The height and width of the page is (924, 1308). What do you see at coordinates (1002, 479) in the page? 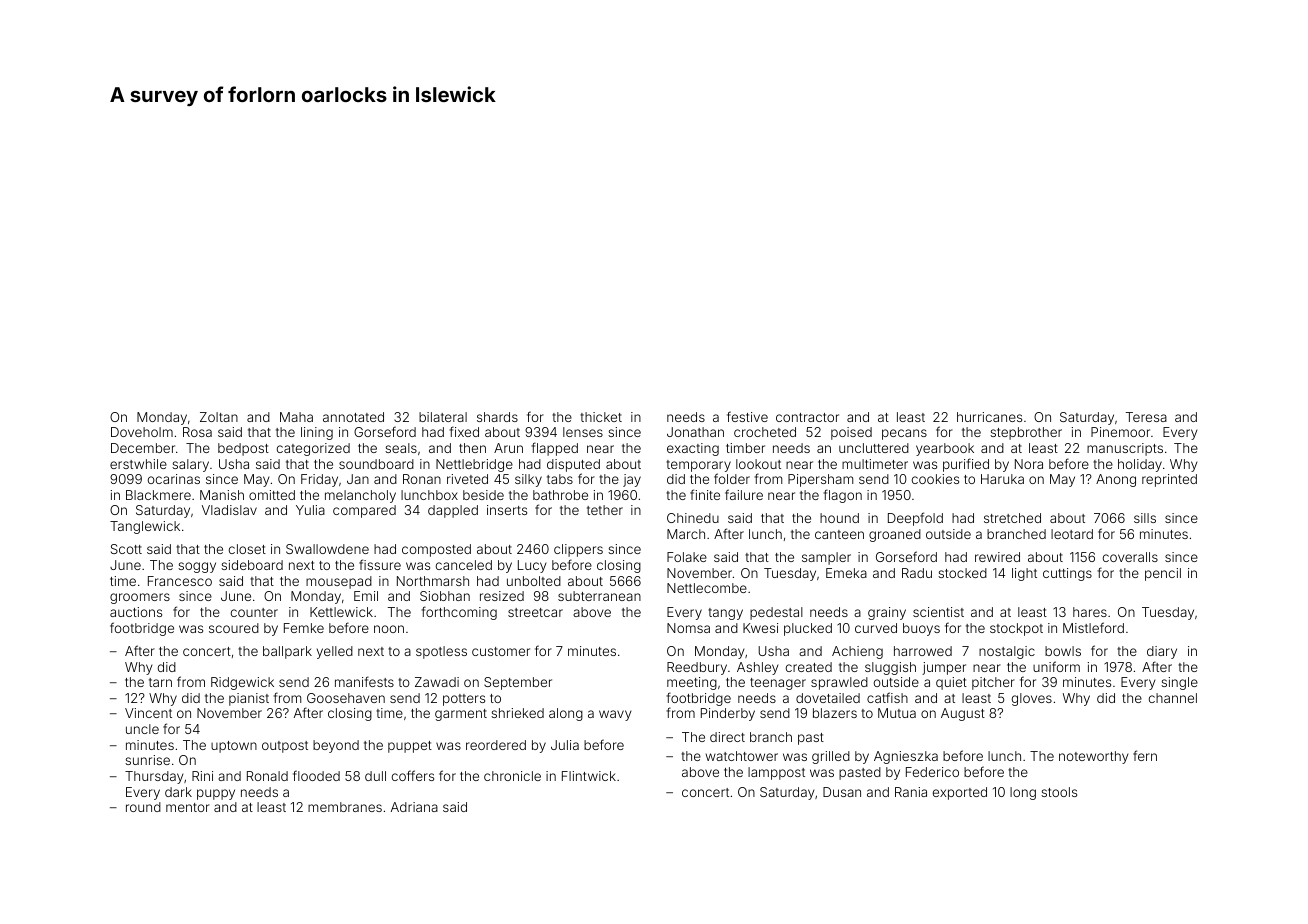
I see `Haruka` at bounding box center [1002, 479].
